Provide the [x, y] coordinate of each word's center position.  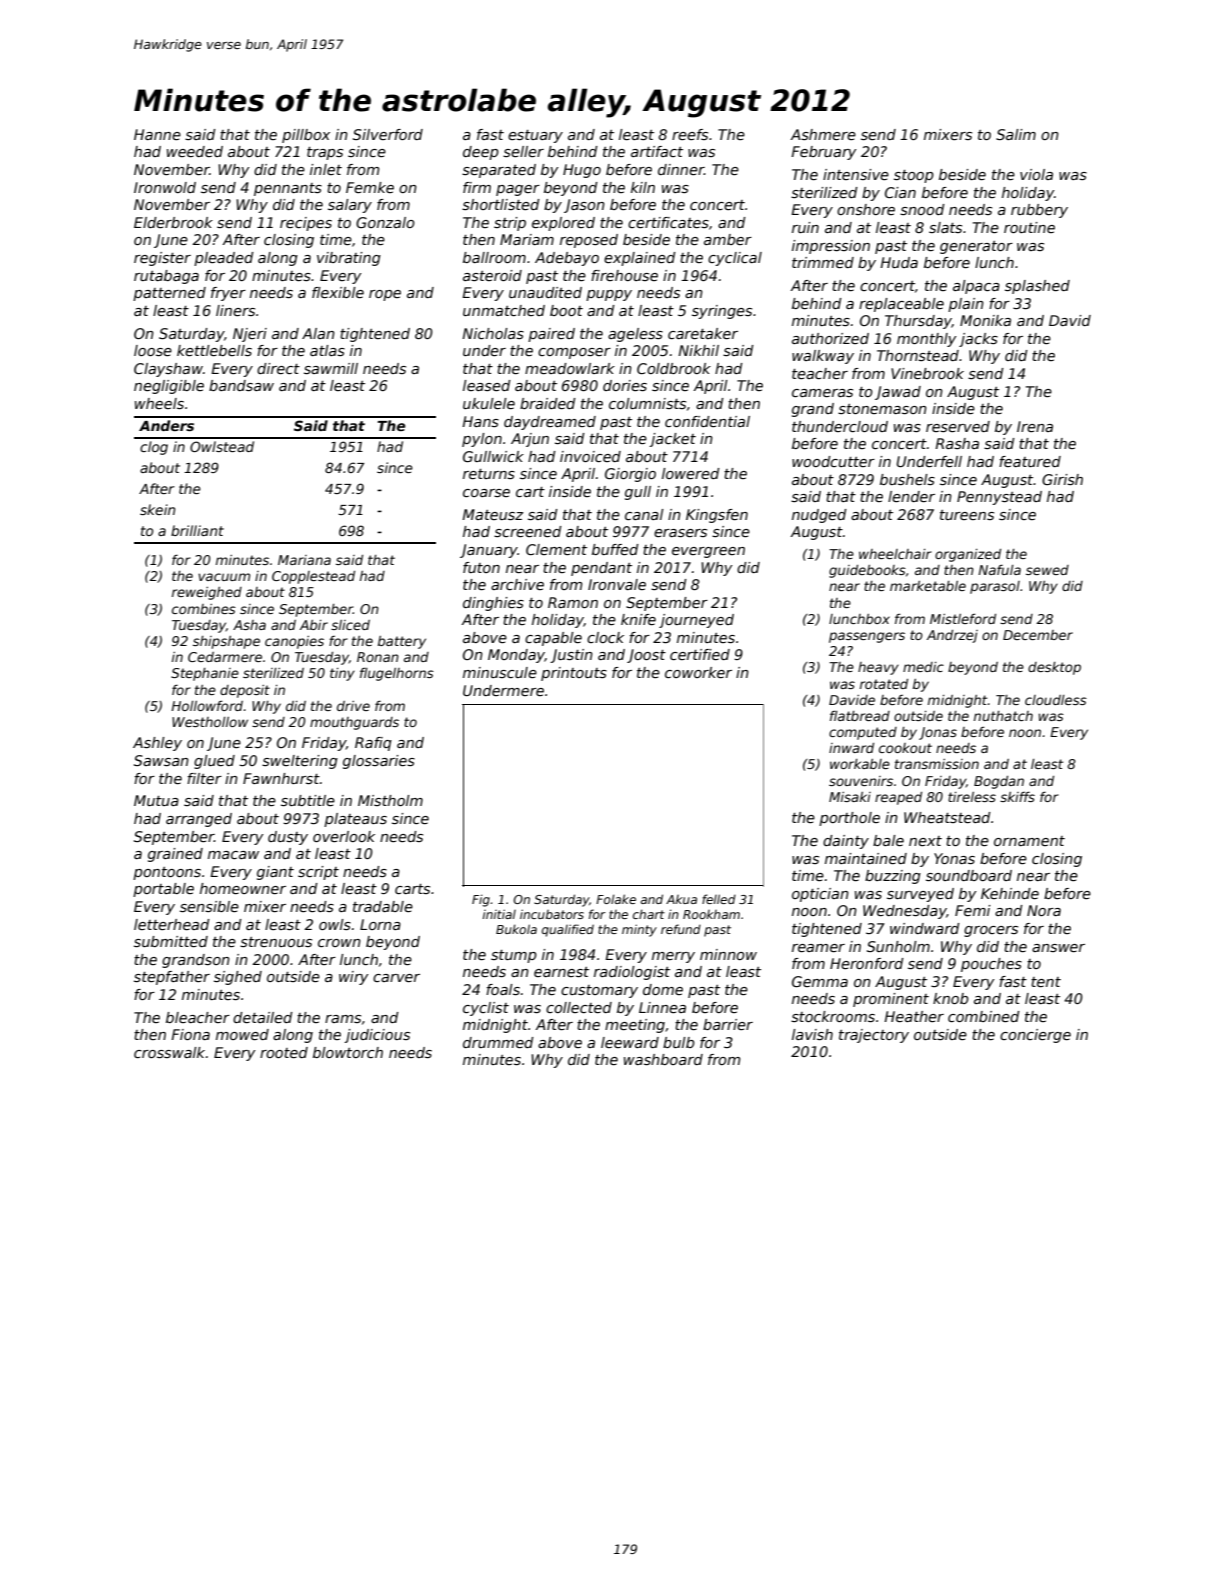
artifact [657, 151]
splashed [1037, 287]
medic [923, 667]
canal [644, 514]
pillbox [306, 136]
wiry [353, 978]
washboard [663, 1059]
